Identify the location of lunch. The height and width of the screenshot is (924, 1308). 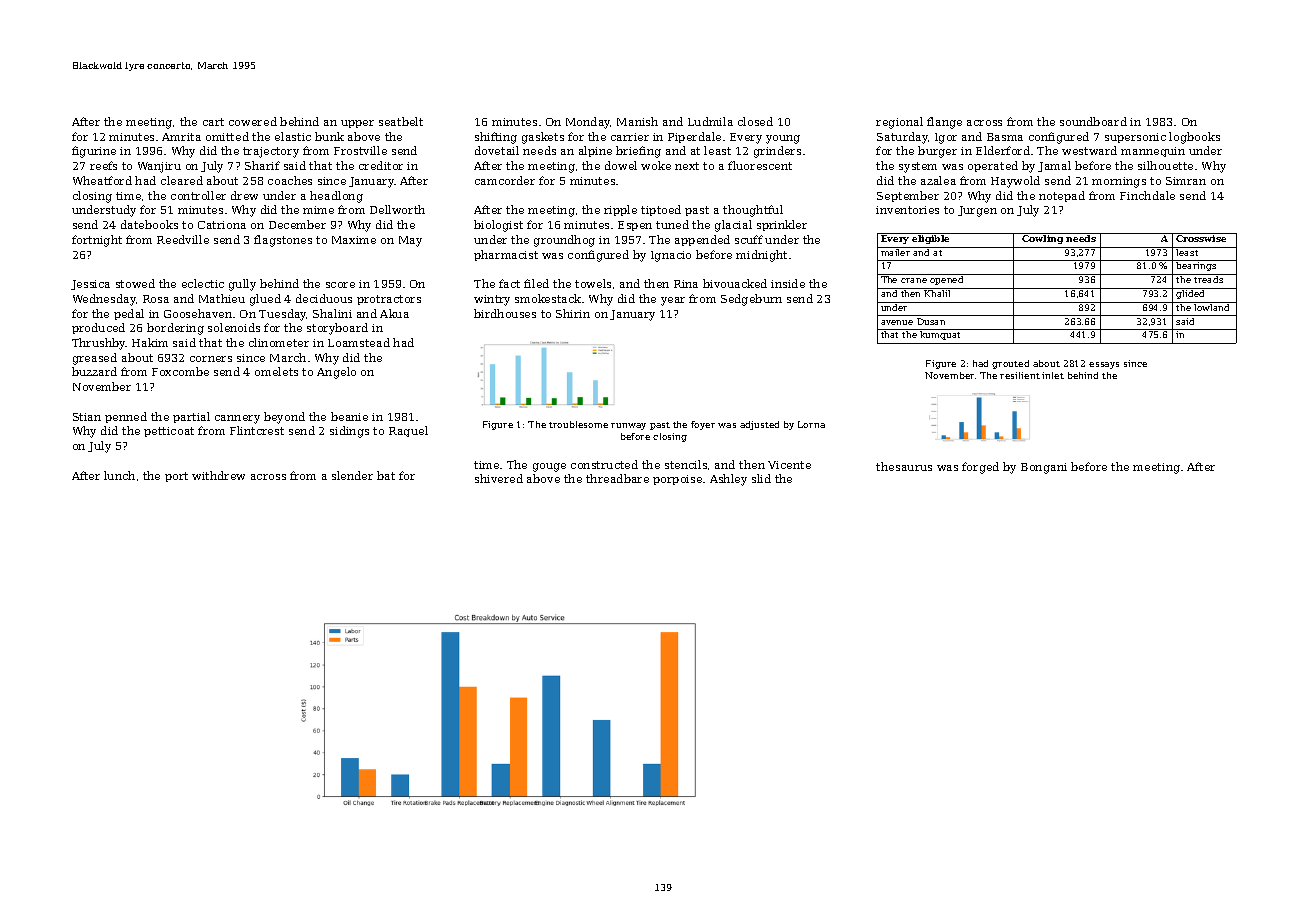
(119, 475).
